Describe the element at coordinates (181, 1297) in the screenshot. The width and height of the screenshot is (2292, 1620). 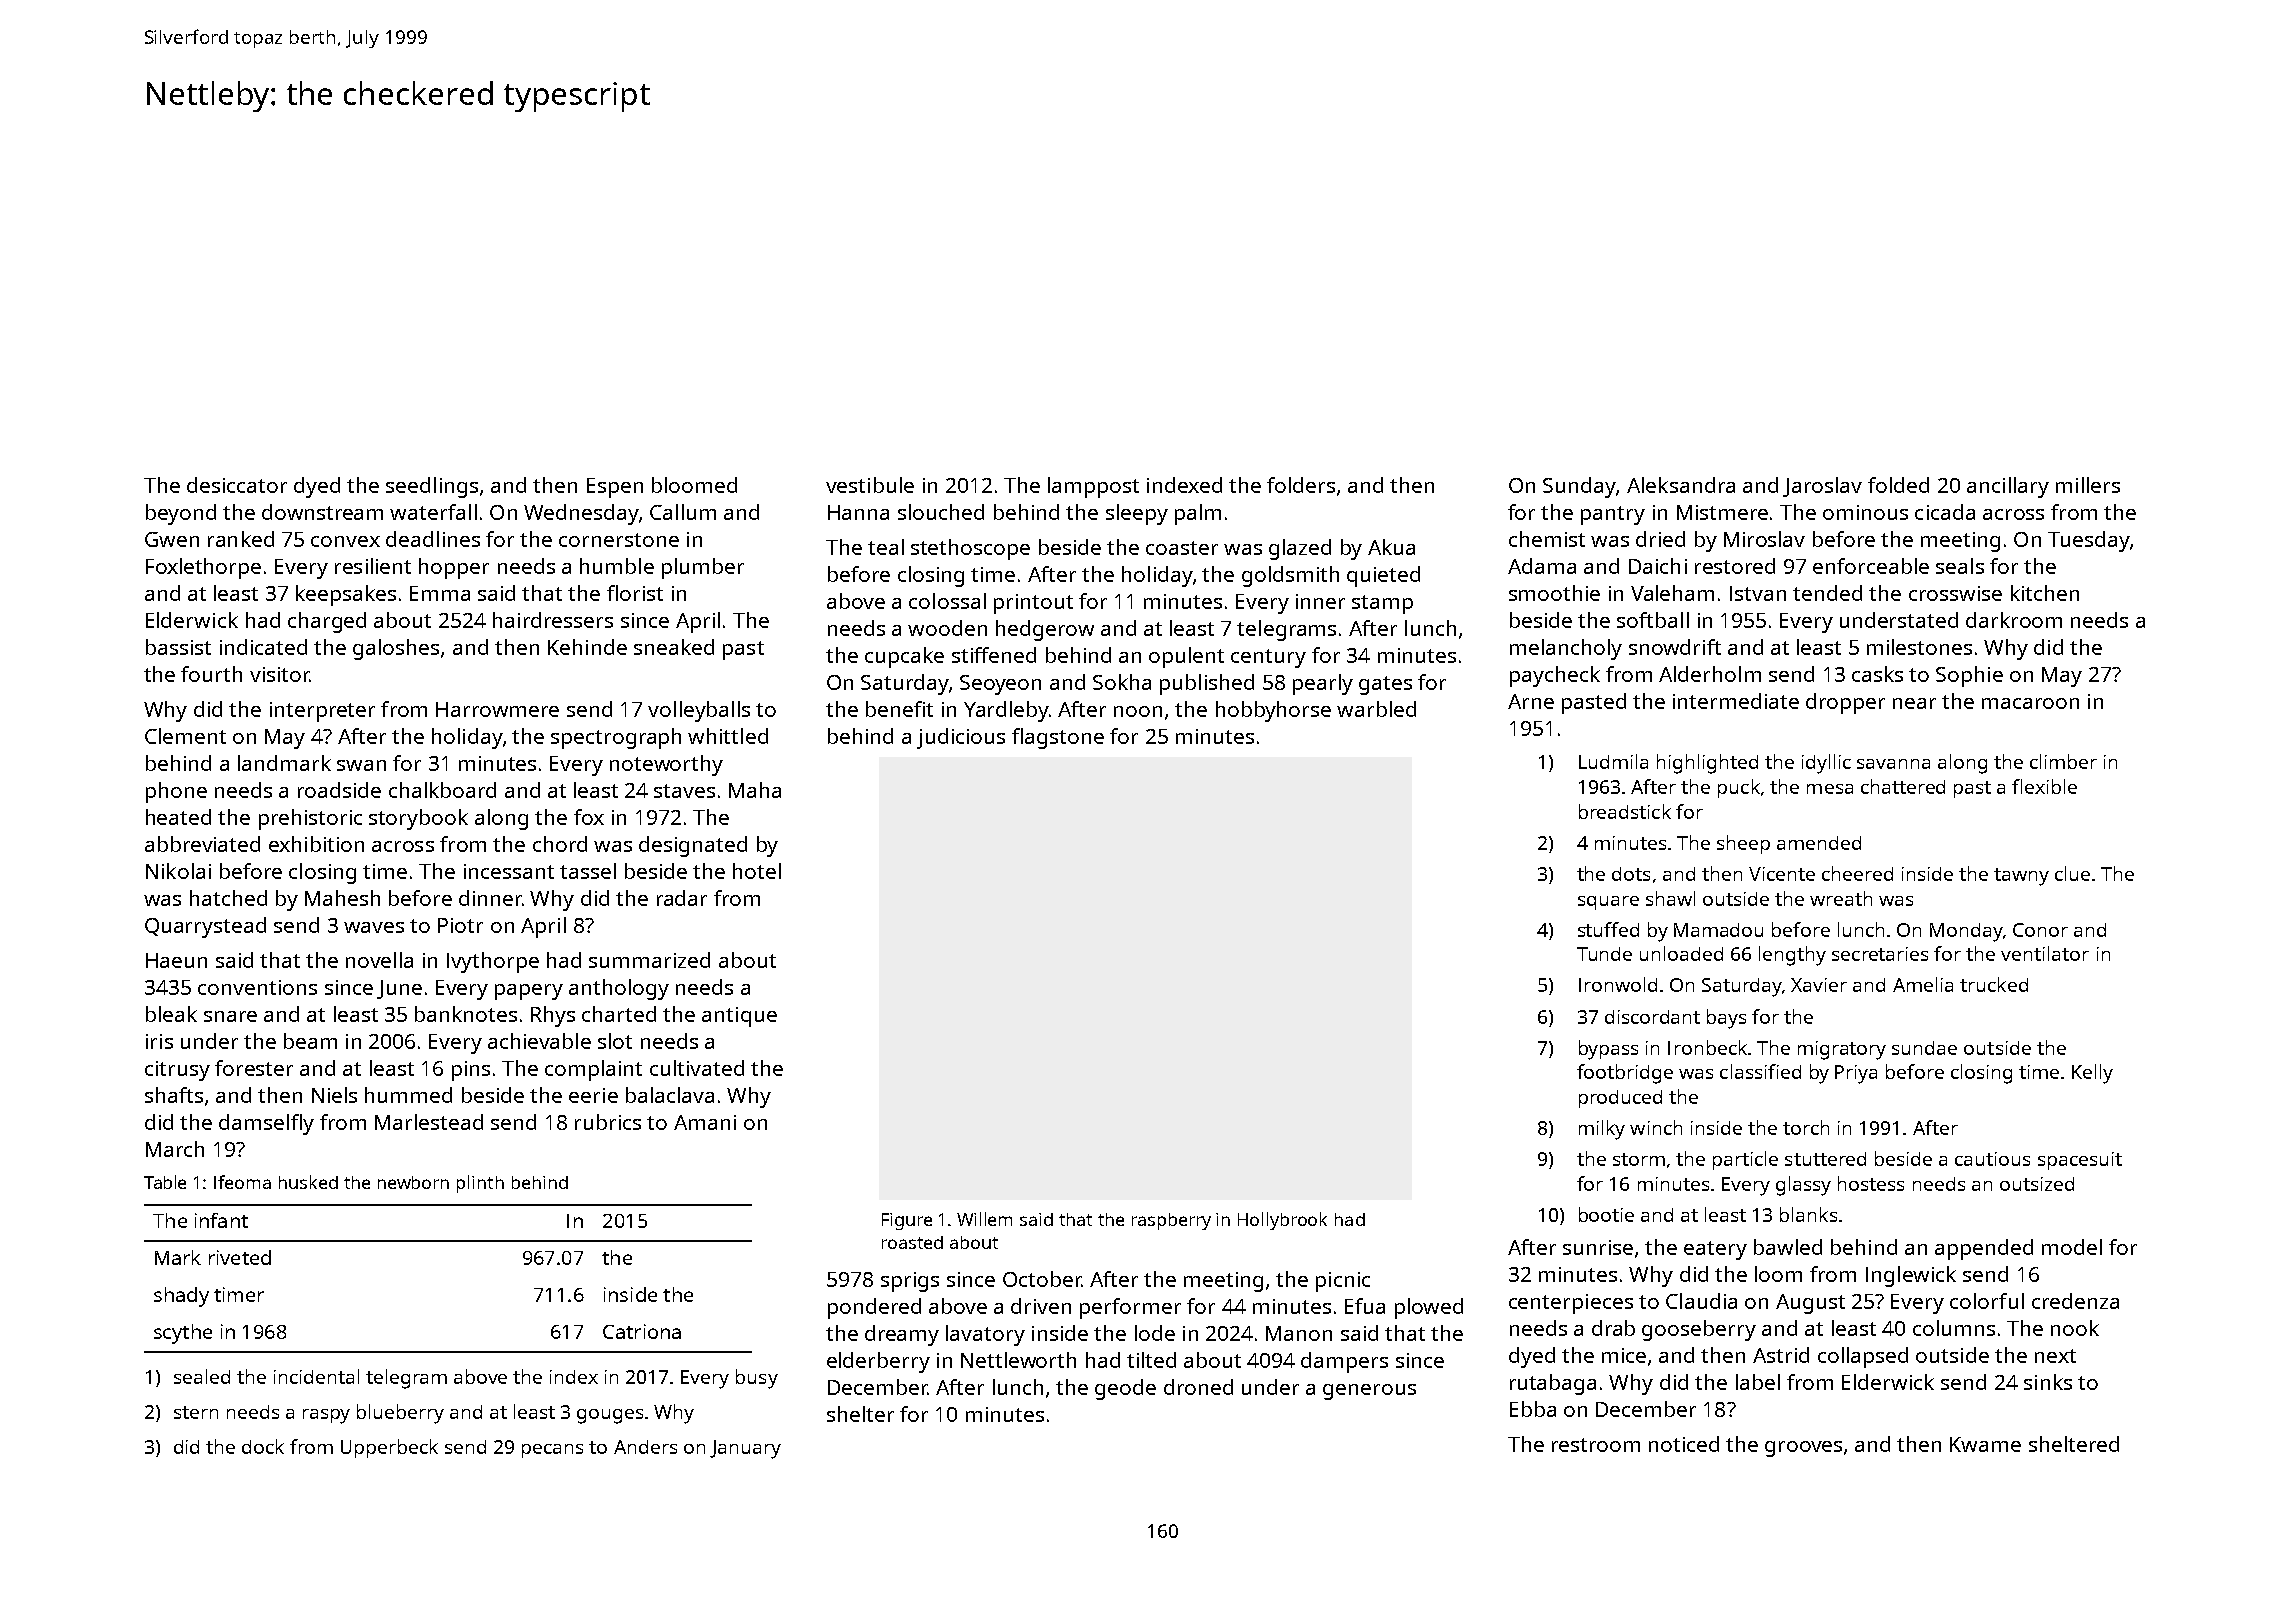
I see `shady` at that location.
